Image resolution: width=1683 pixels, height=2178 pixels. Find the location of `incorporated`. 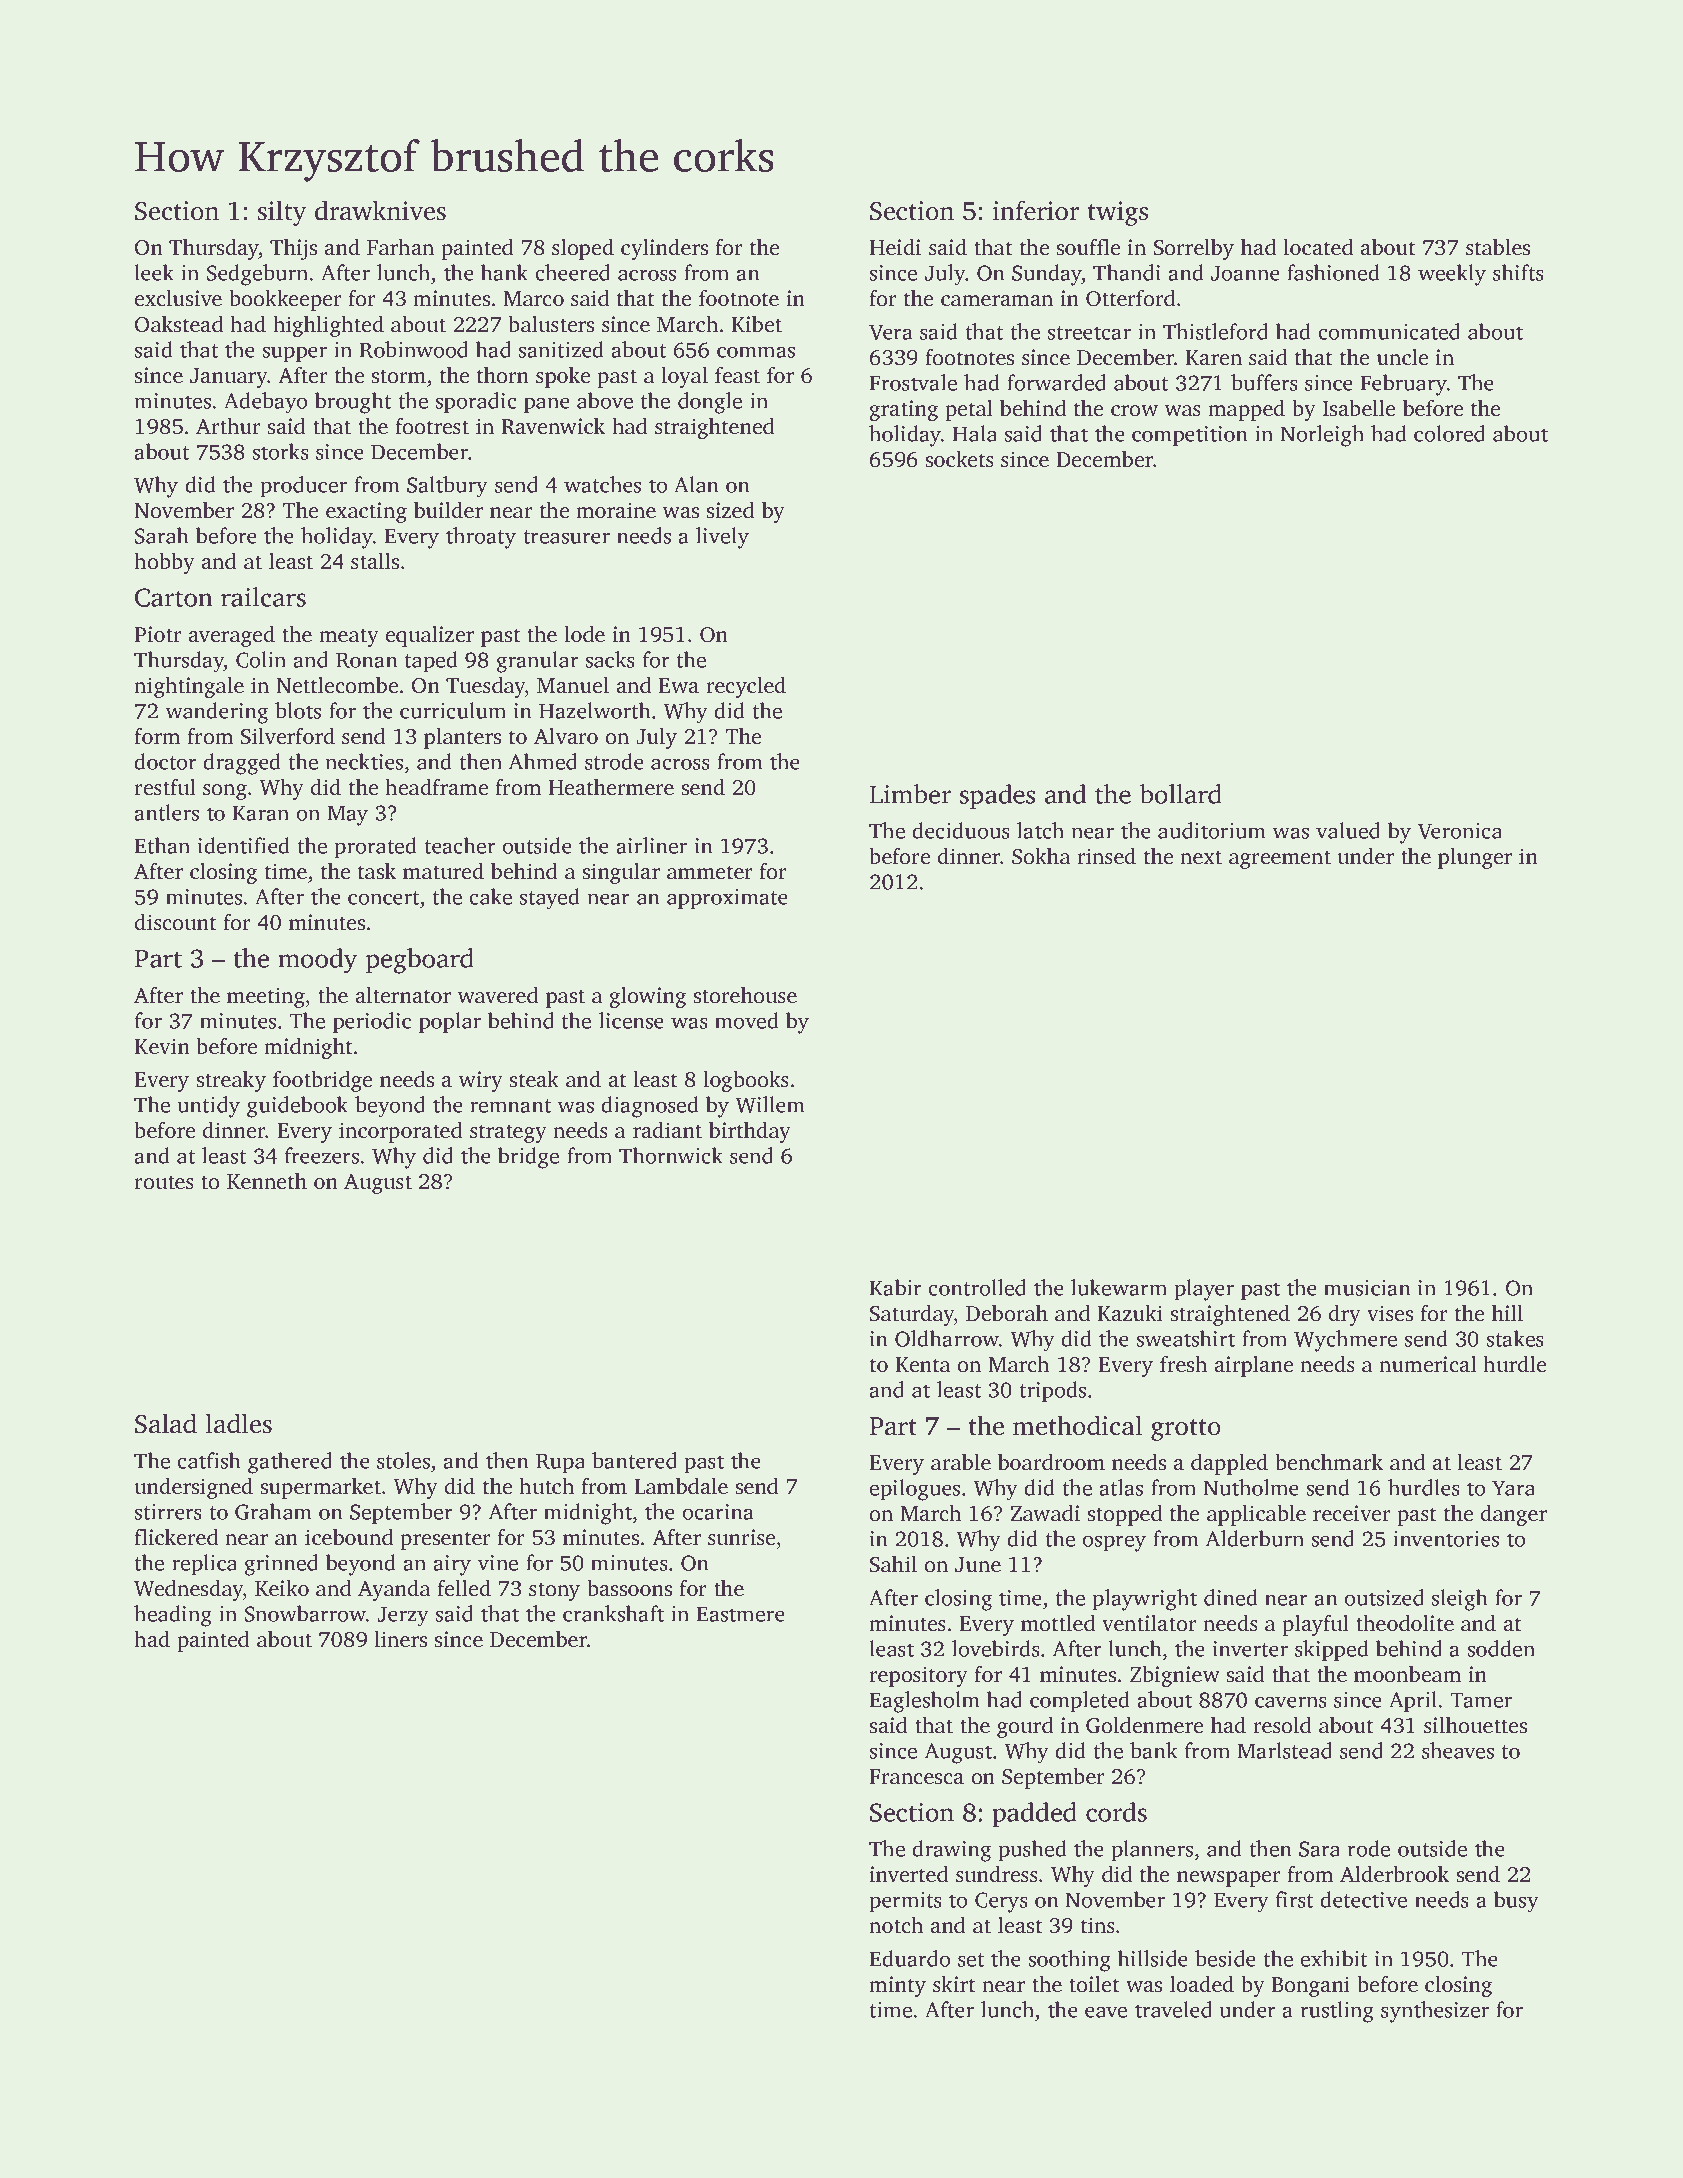

incorporated is located at coordinates (401, 1132).
